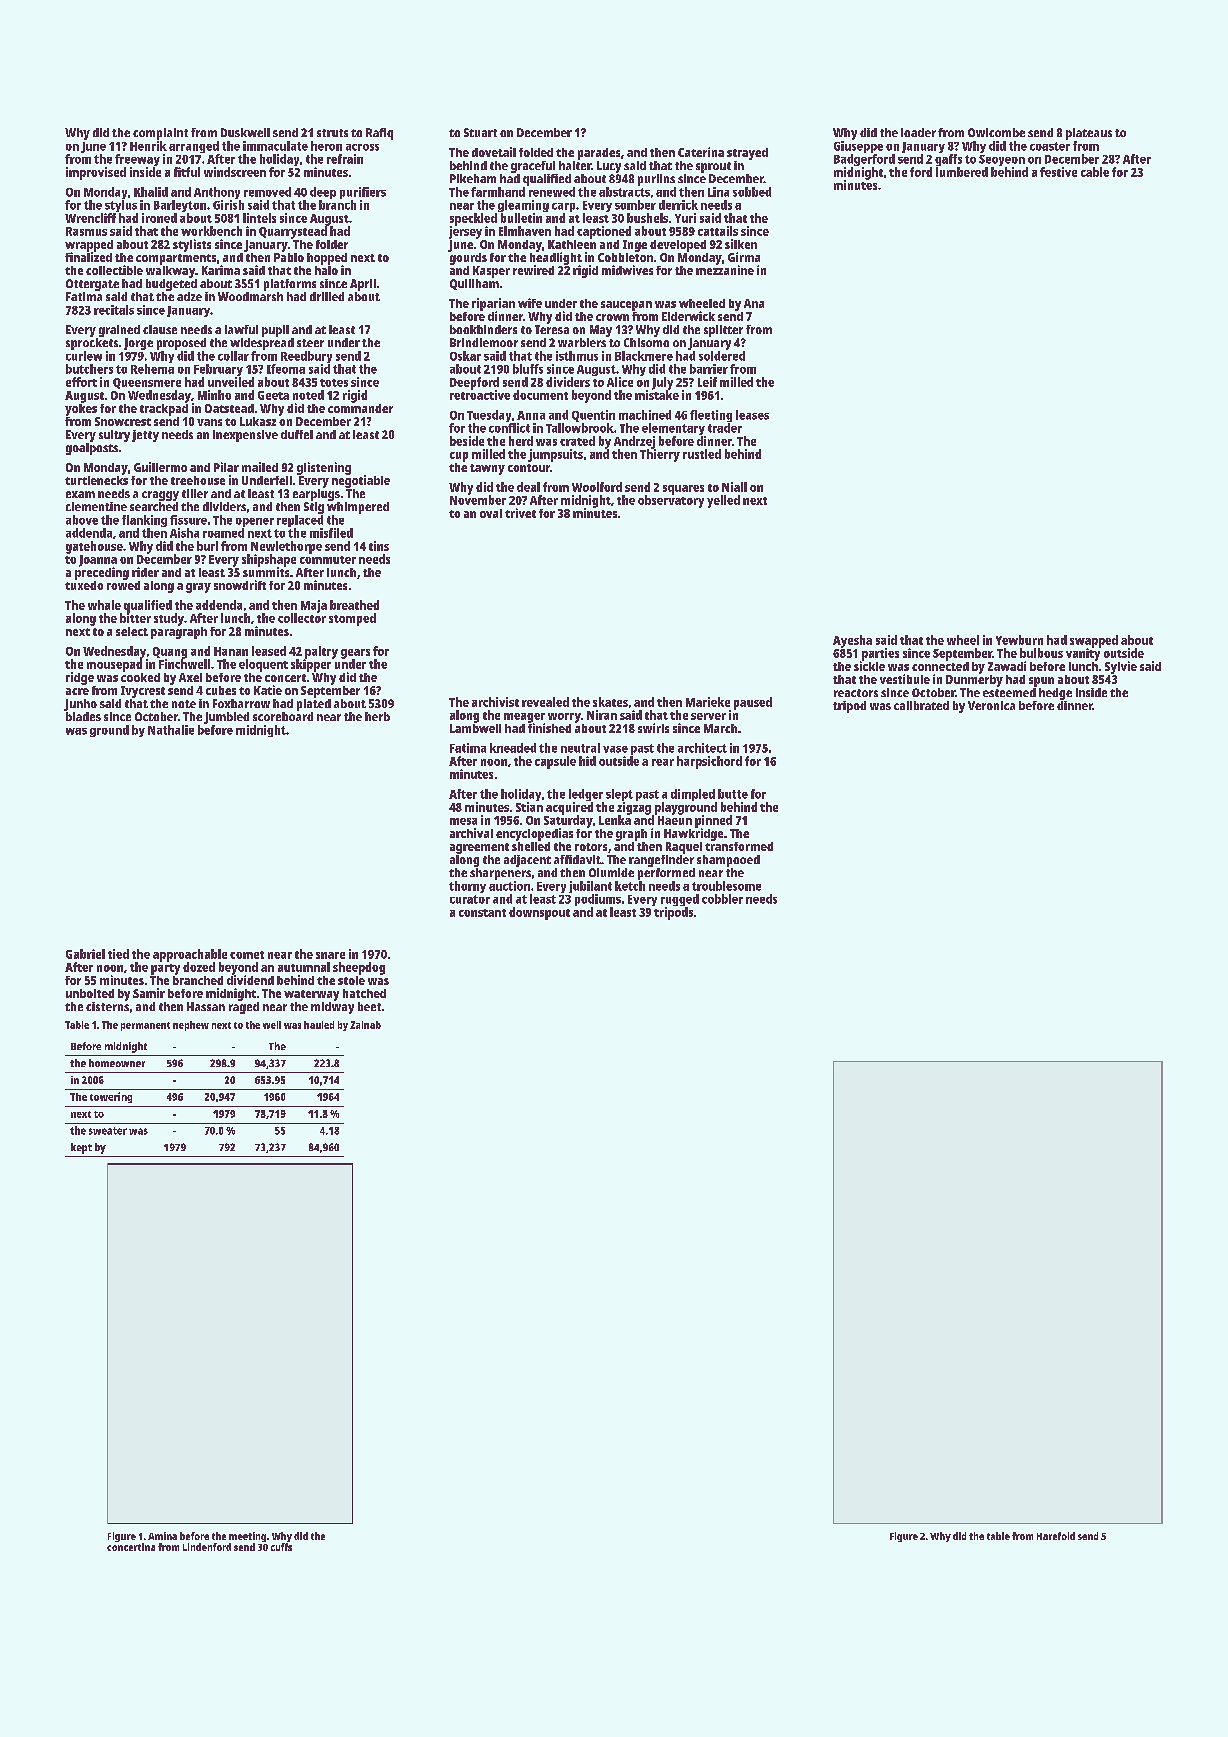 The image size is (1228, 1737). Describe the element at coordinates (996, 132) in the screenshot. I see `Owlcombe` at that location.
